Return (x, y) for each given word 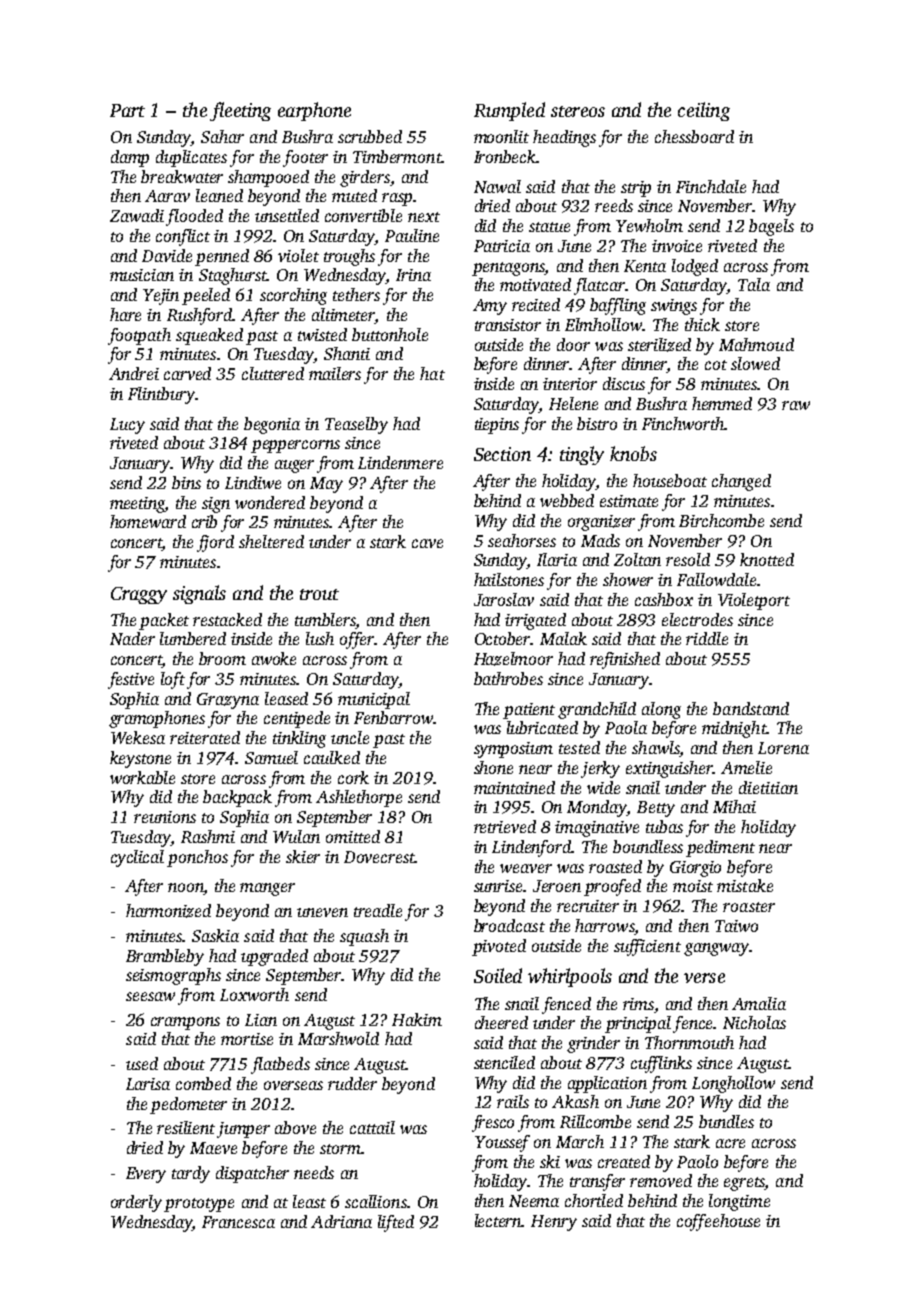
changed (741, 482)
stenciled (504, 1062)
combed (203, 1083)
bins (186, 482)
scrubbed (370, 136)
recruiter (588, 906)
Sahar (222, 136)
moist (693, 886)
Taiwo (736, 926)
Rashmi (208, 836)
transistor (508, 325)
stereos (578, 111)
